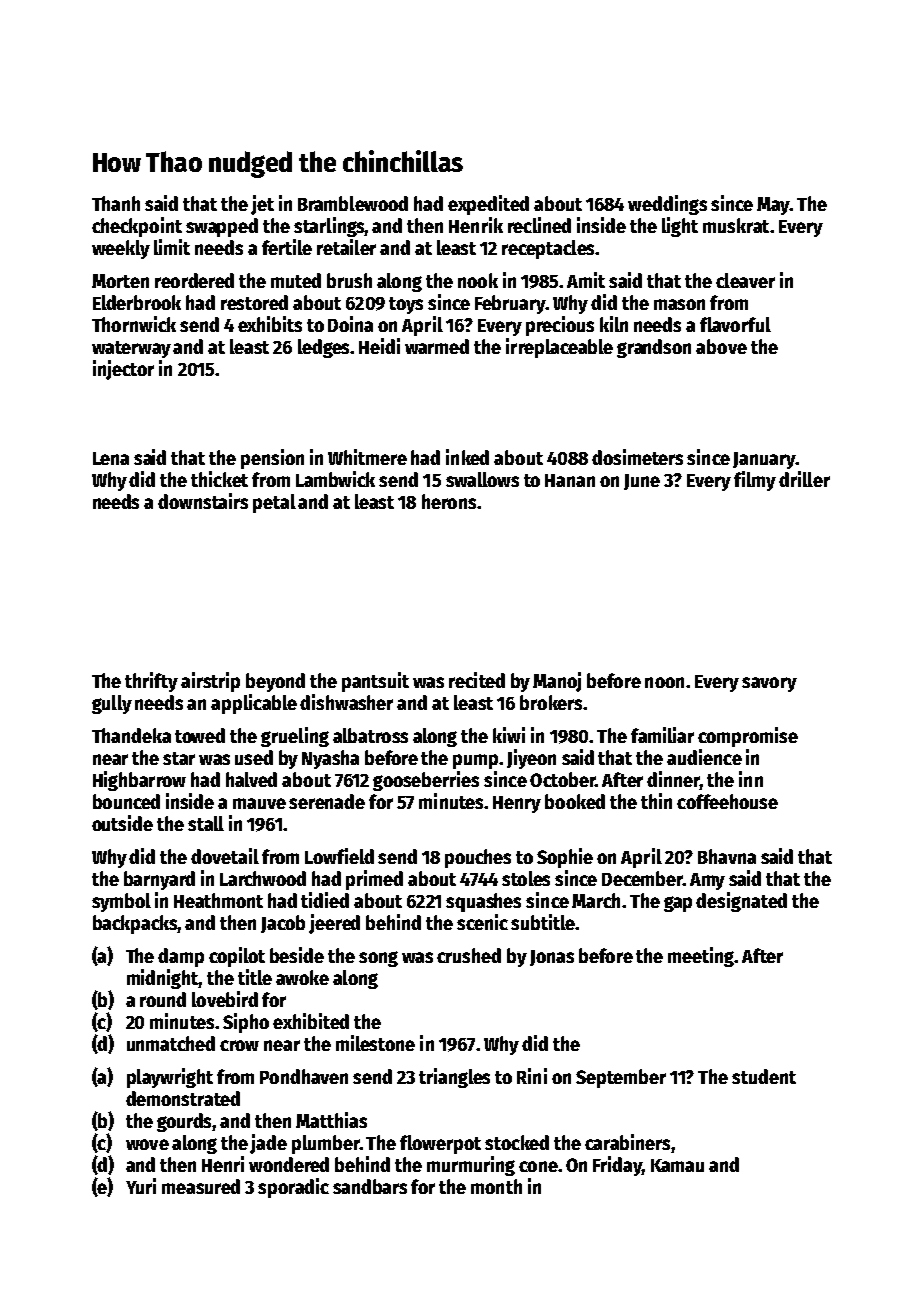 This screenshot has width=924, height=1314. Describe the element at coordinates (171, 1043) in the screenshot. I see `unmatched` at that location.
